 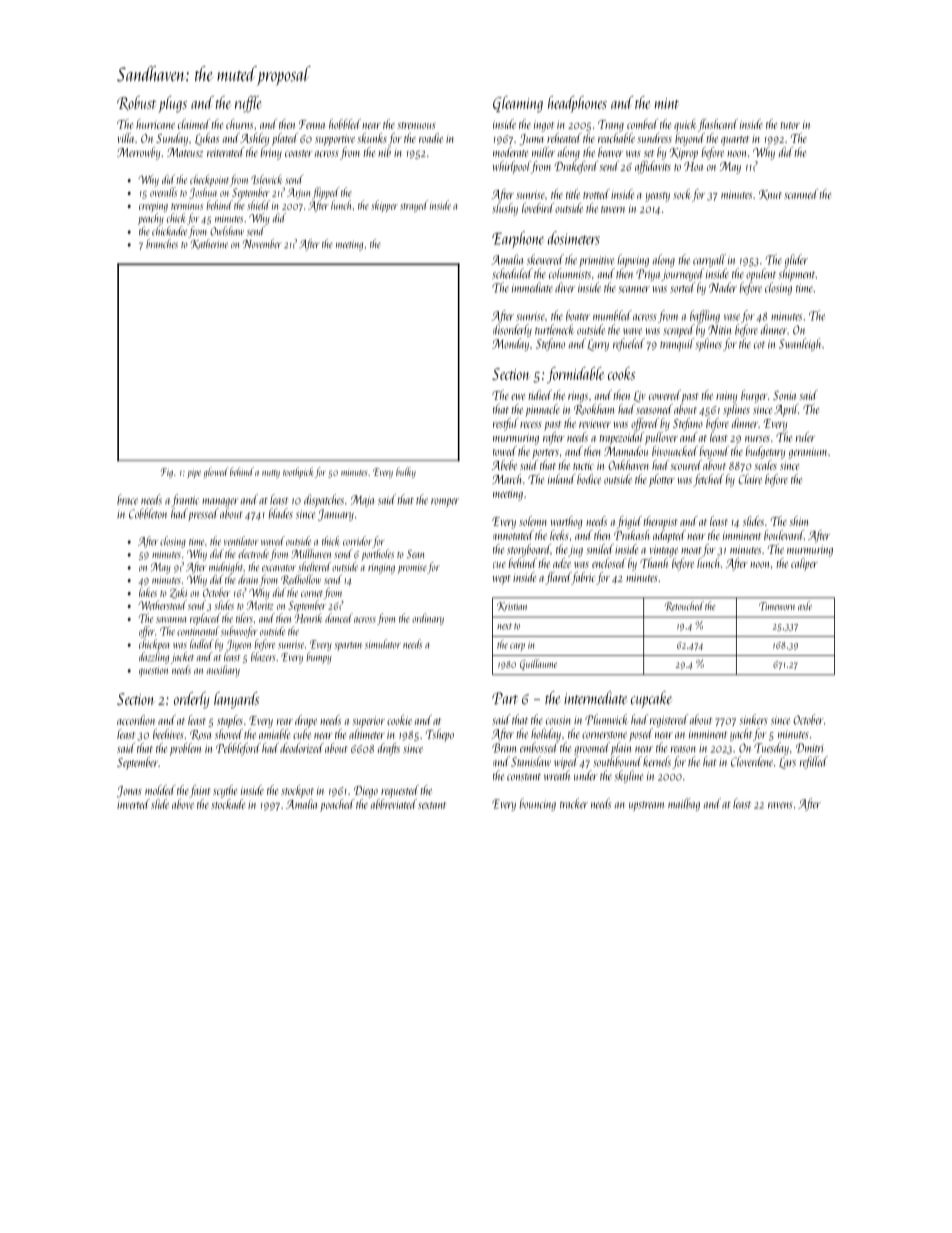 What do you see at coordinates (790, 125) in the screenshot?
I see `tutor` at bounding box center [790, 125].
